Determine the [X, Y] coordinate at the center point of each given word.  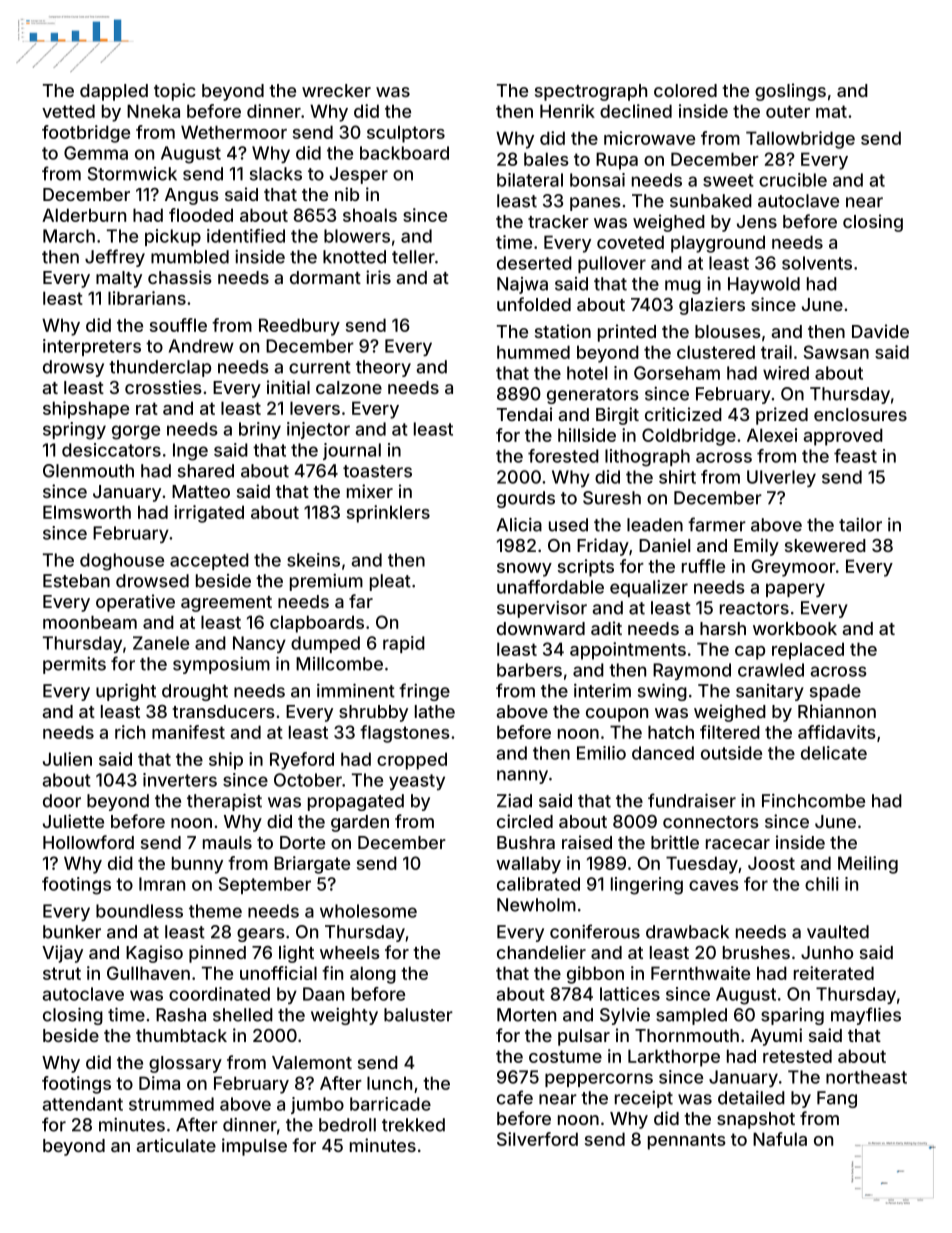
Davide [880, 331]
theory [383, 368]
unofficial [278, 973]
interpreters [92, 347]
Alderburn [84, 215]
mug [683, 287]
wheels [350, 952]
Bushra [526, 842]
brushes [756, 952]
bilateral [530, 180]
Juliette [73, 821]
